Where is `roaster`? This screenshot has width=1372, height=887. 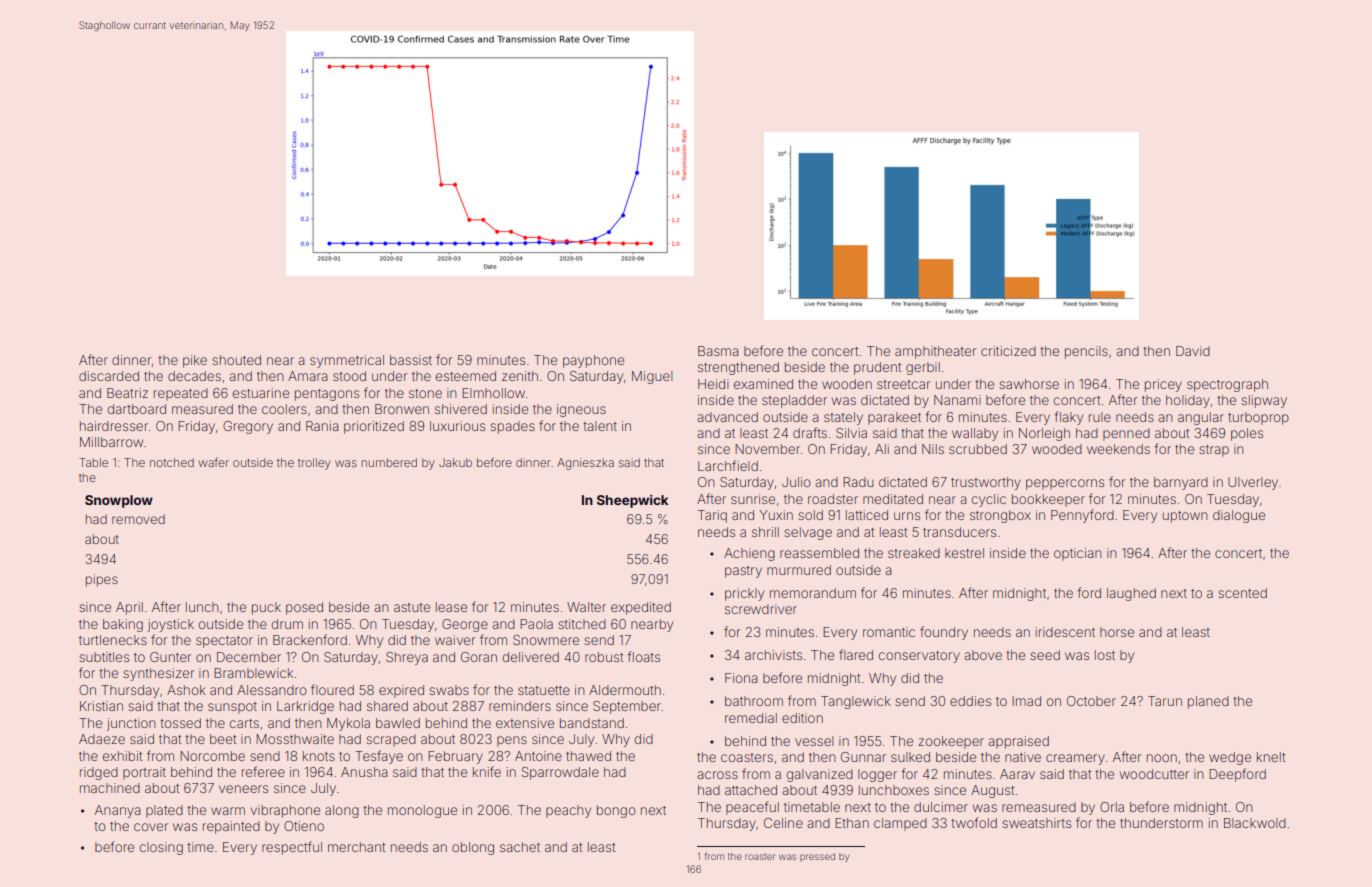
roaster is located at coordinates (760, 857).
